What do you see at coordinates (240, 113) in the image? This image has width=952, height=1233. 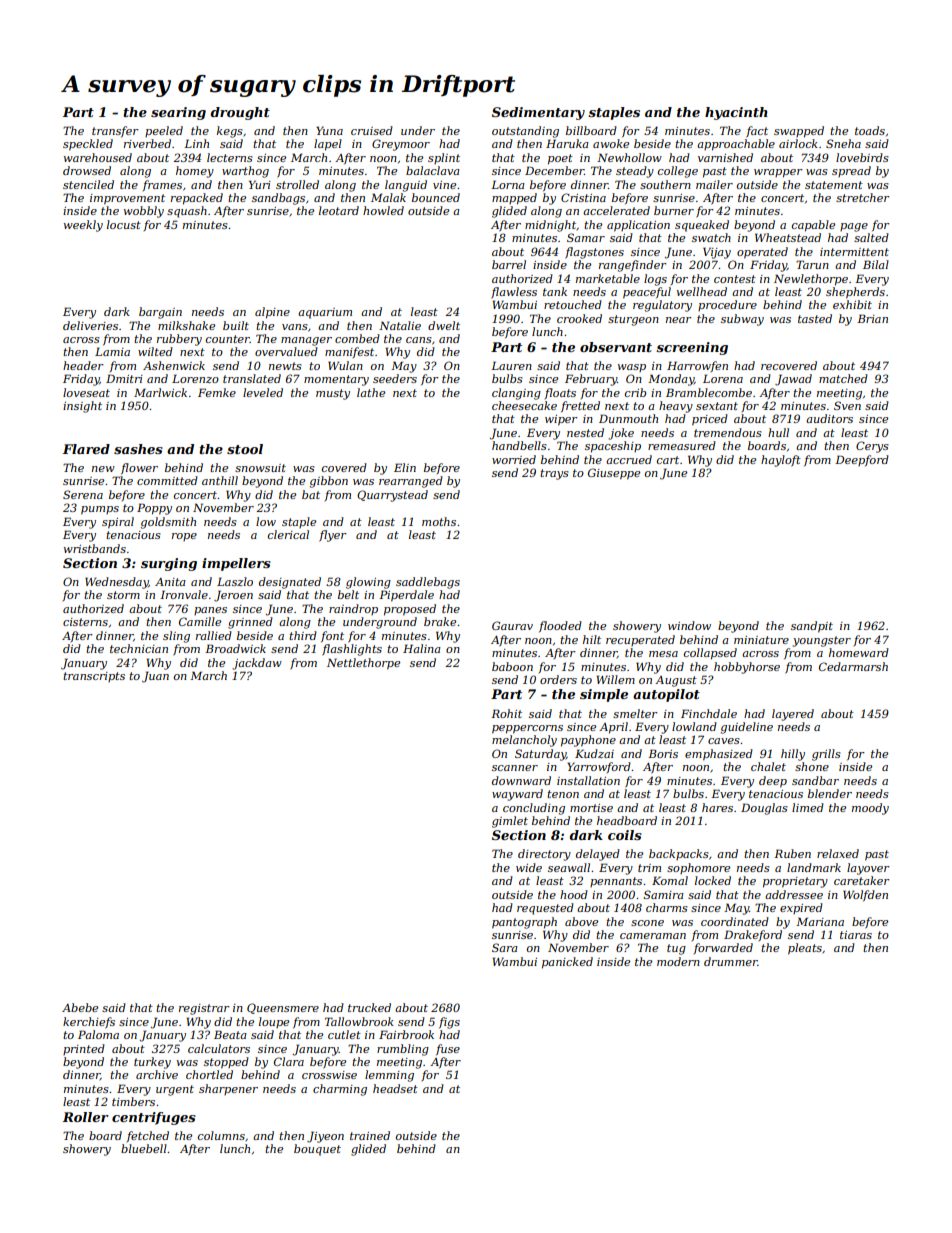 I see `drought` at bounding box center [240, 113].
